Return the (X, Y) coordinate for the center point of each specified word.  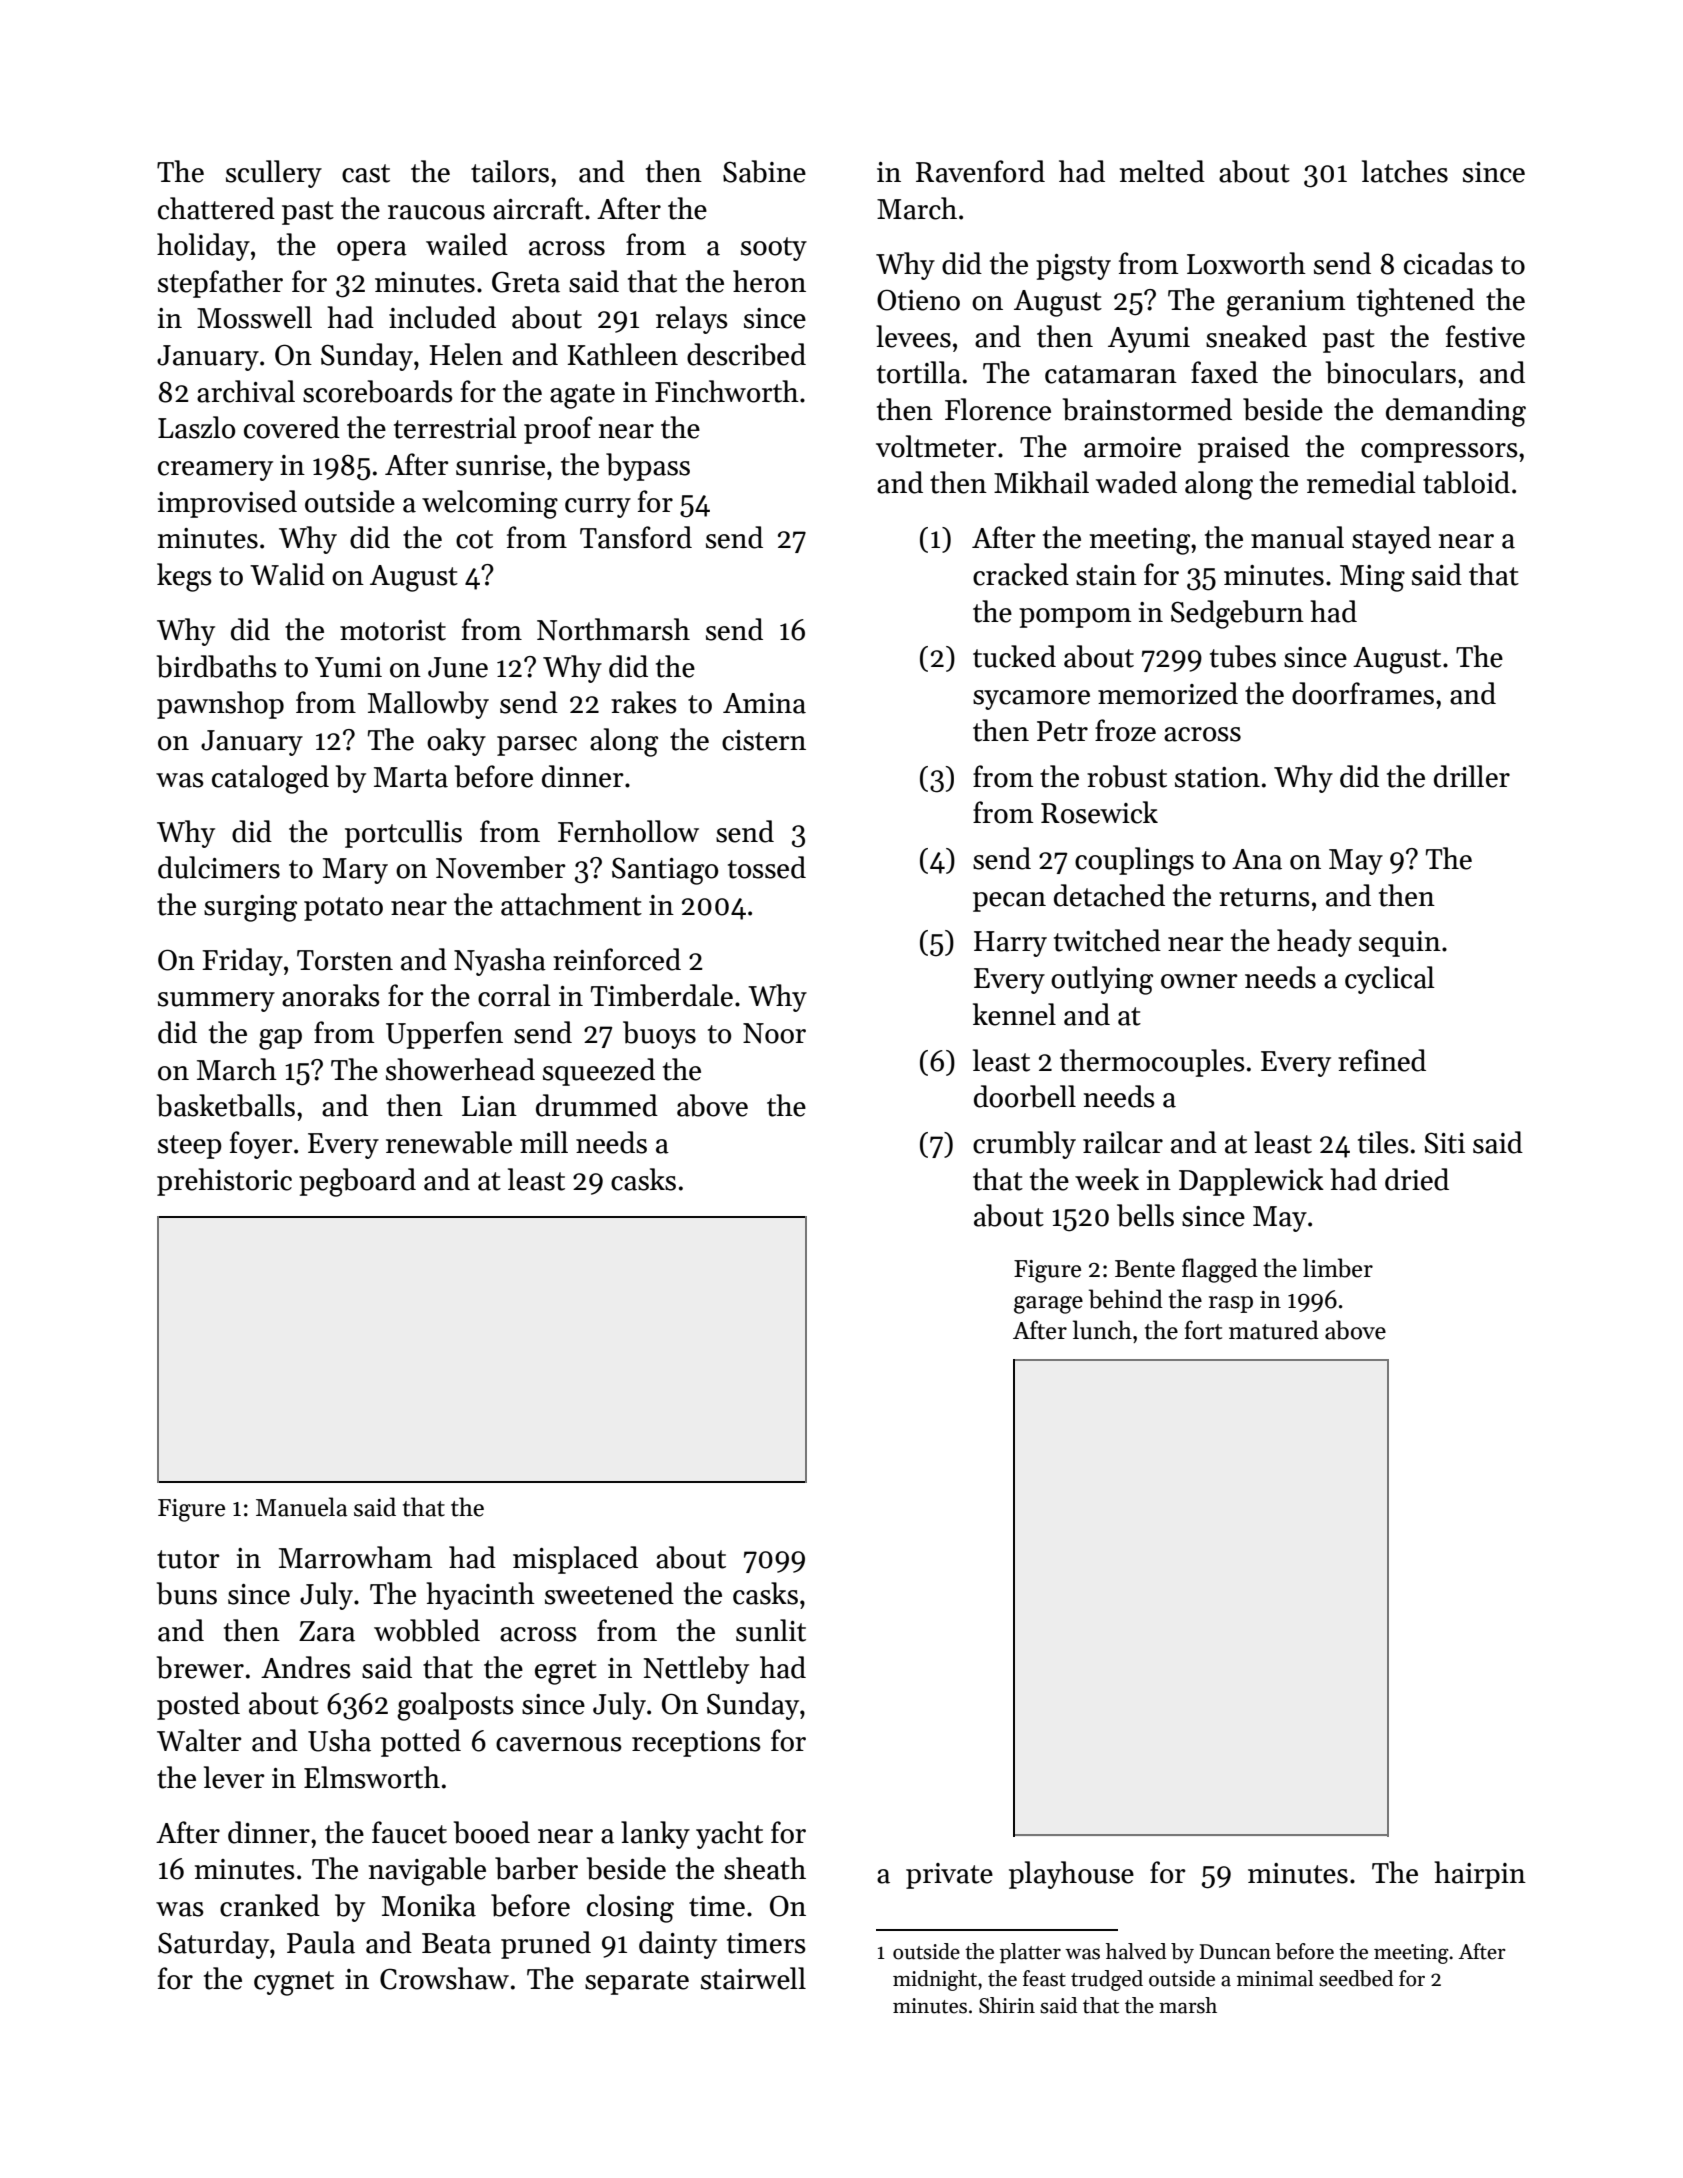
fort (1203, 1330)
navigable (427, 1871)
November (501, 867)
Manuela (302, 1507)
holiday (203, 247)
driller (1472, 776)
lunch (1102, 1330)
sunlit (771, 1630)
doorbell (1025, 1096)
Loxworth (1246, 263)
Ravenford (980, 171)
